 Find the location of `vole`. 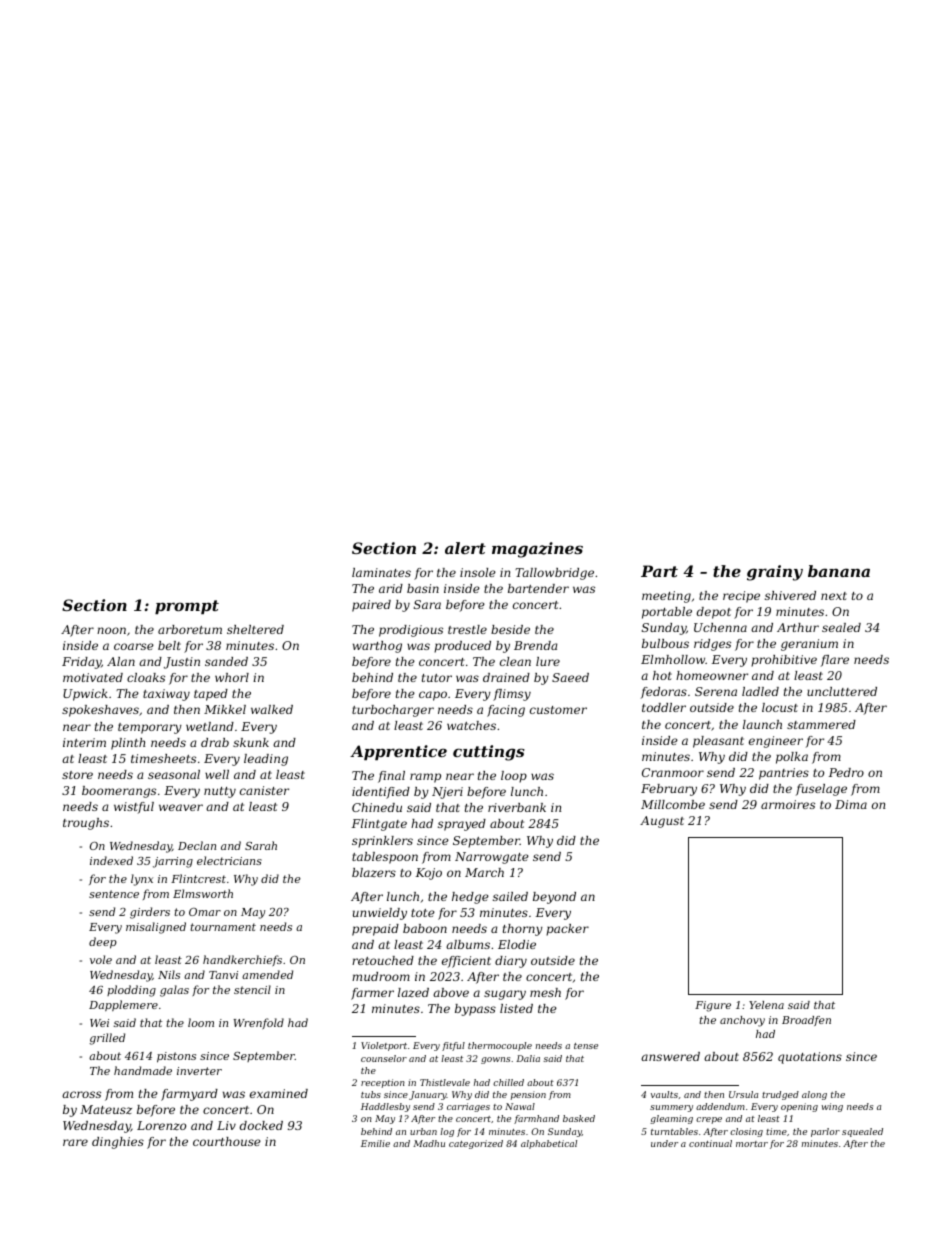

vole is located at coordinates (101, 959).
